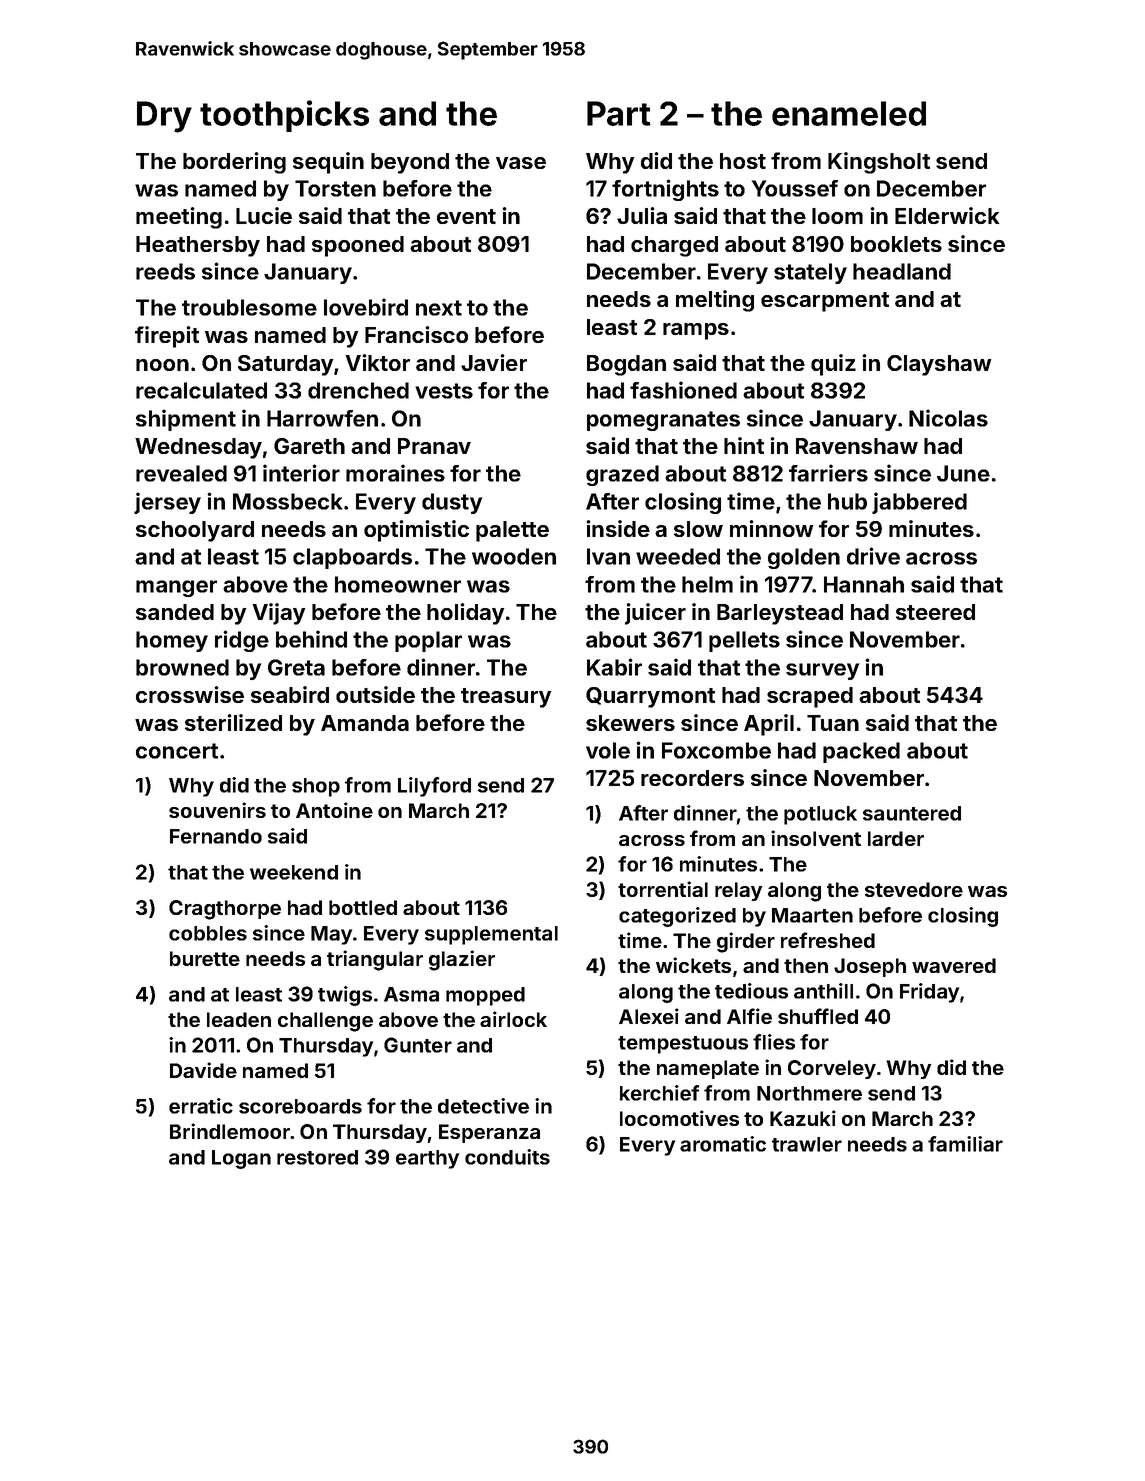 The image size is (1145, 1481). Describe the element at coordinates (861, 752) in the screenshot. I see `packed` at that location.
